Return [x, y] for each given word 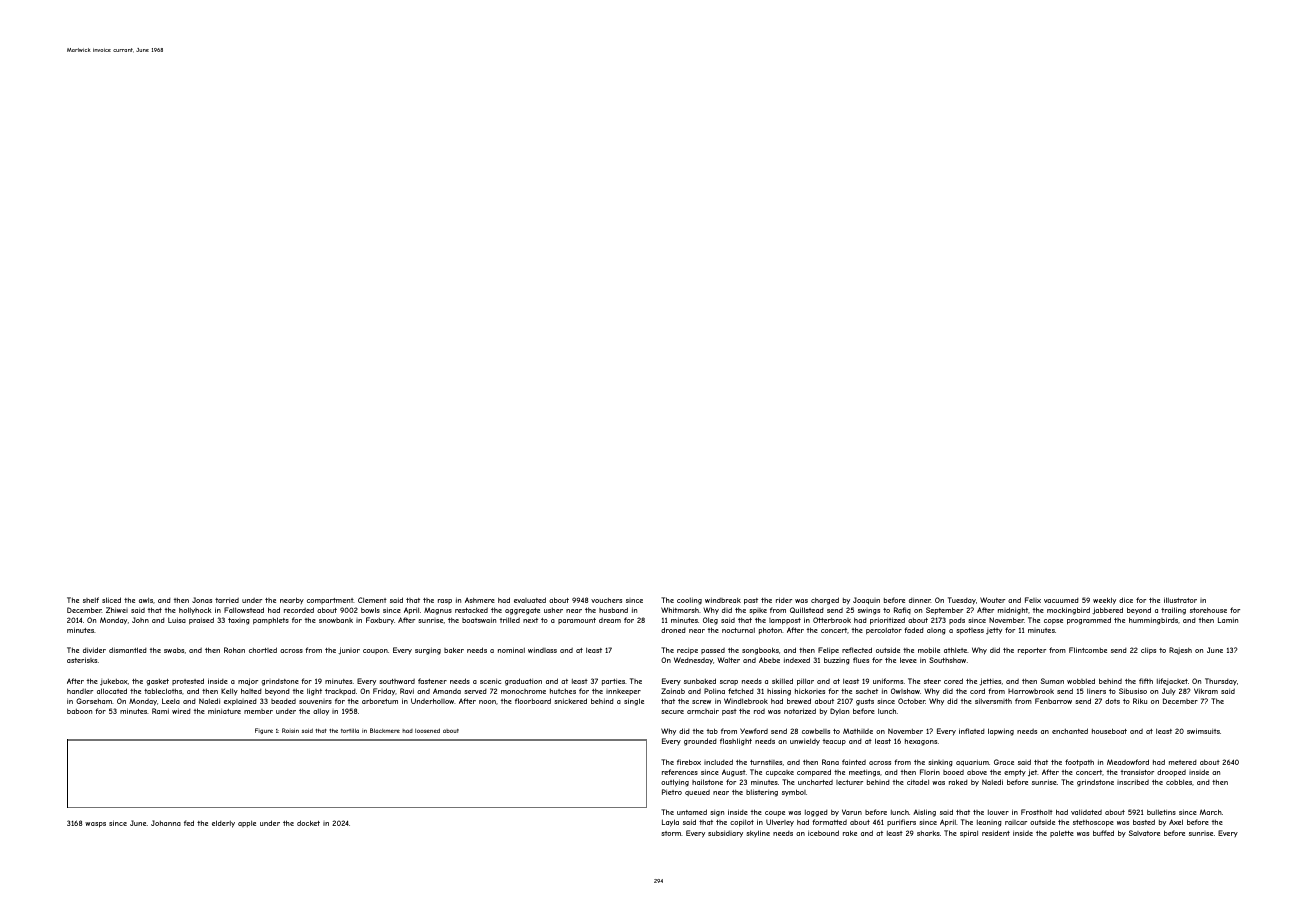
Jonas [202, 600]
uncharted [815, 782]
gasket [157, 682]
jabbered [1107, 611]
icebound [823, 833]
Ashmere [480, 600]
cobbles [1179, 782]
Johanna [166, 823]
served [476, 691]
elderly [223, 824]
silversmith [993, 701]
